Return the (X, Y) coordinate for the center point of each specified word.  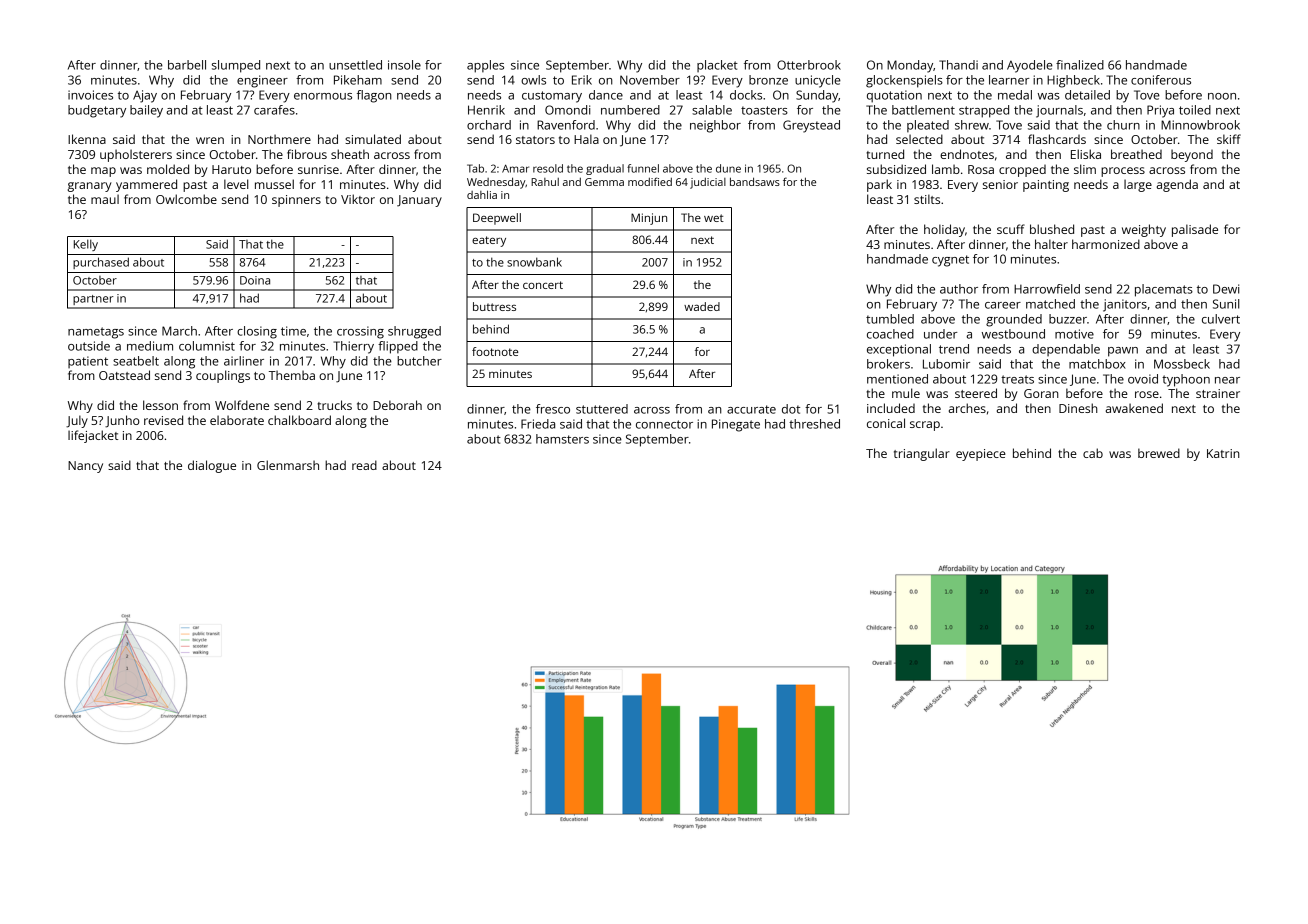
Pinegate (736, 425)
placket (717, 66)
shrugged (414, 332)
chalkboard (299, 420)
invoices (90, 95)
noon (1222, 96)
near (1227, 380)
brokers (888, 364)
